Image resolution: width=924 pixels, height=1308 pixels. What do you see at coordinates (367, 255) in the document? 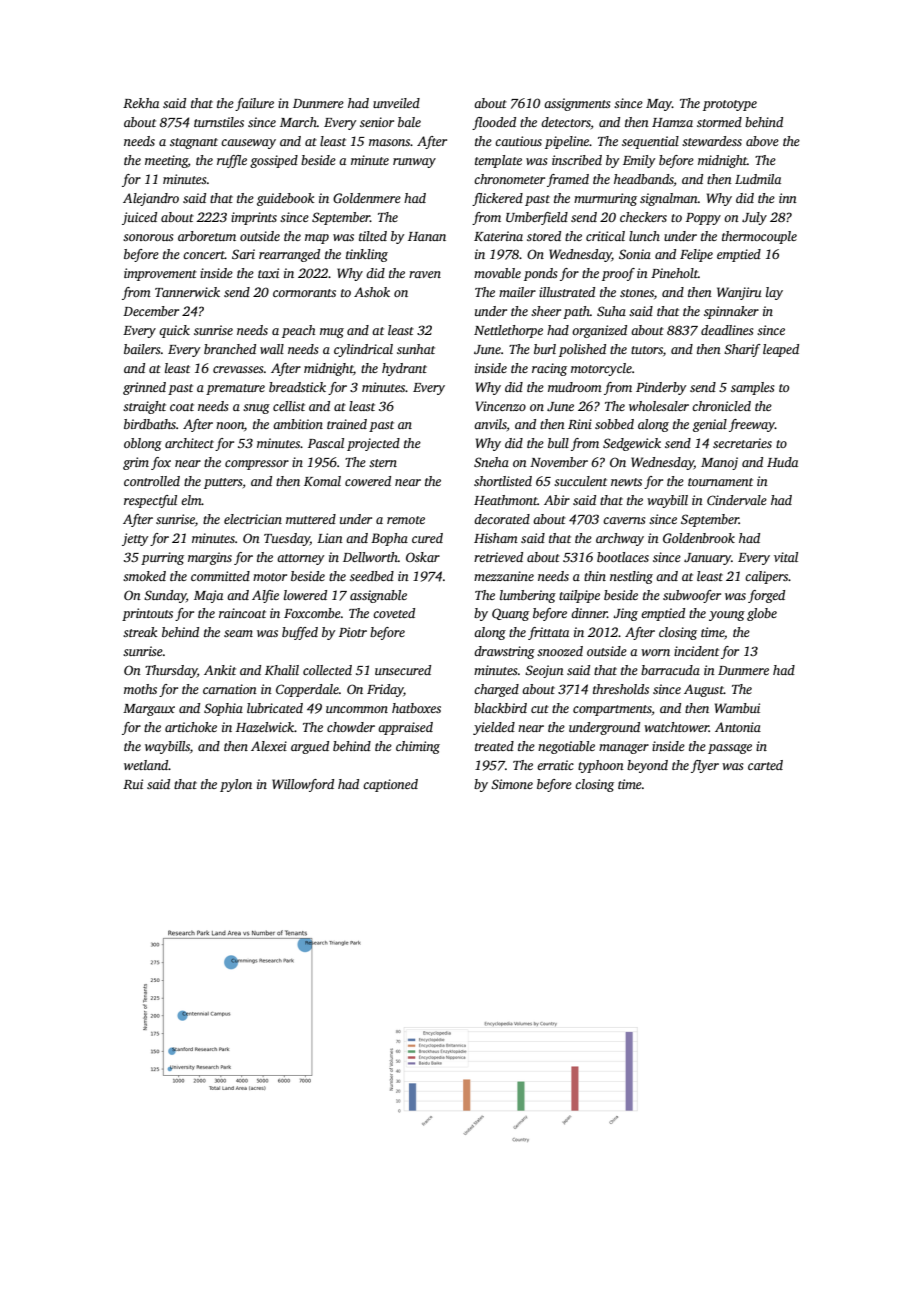
I see `tinkling` at bounding box center [367, 255].
